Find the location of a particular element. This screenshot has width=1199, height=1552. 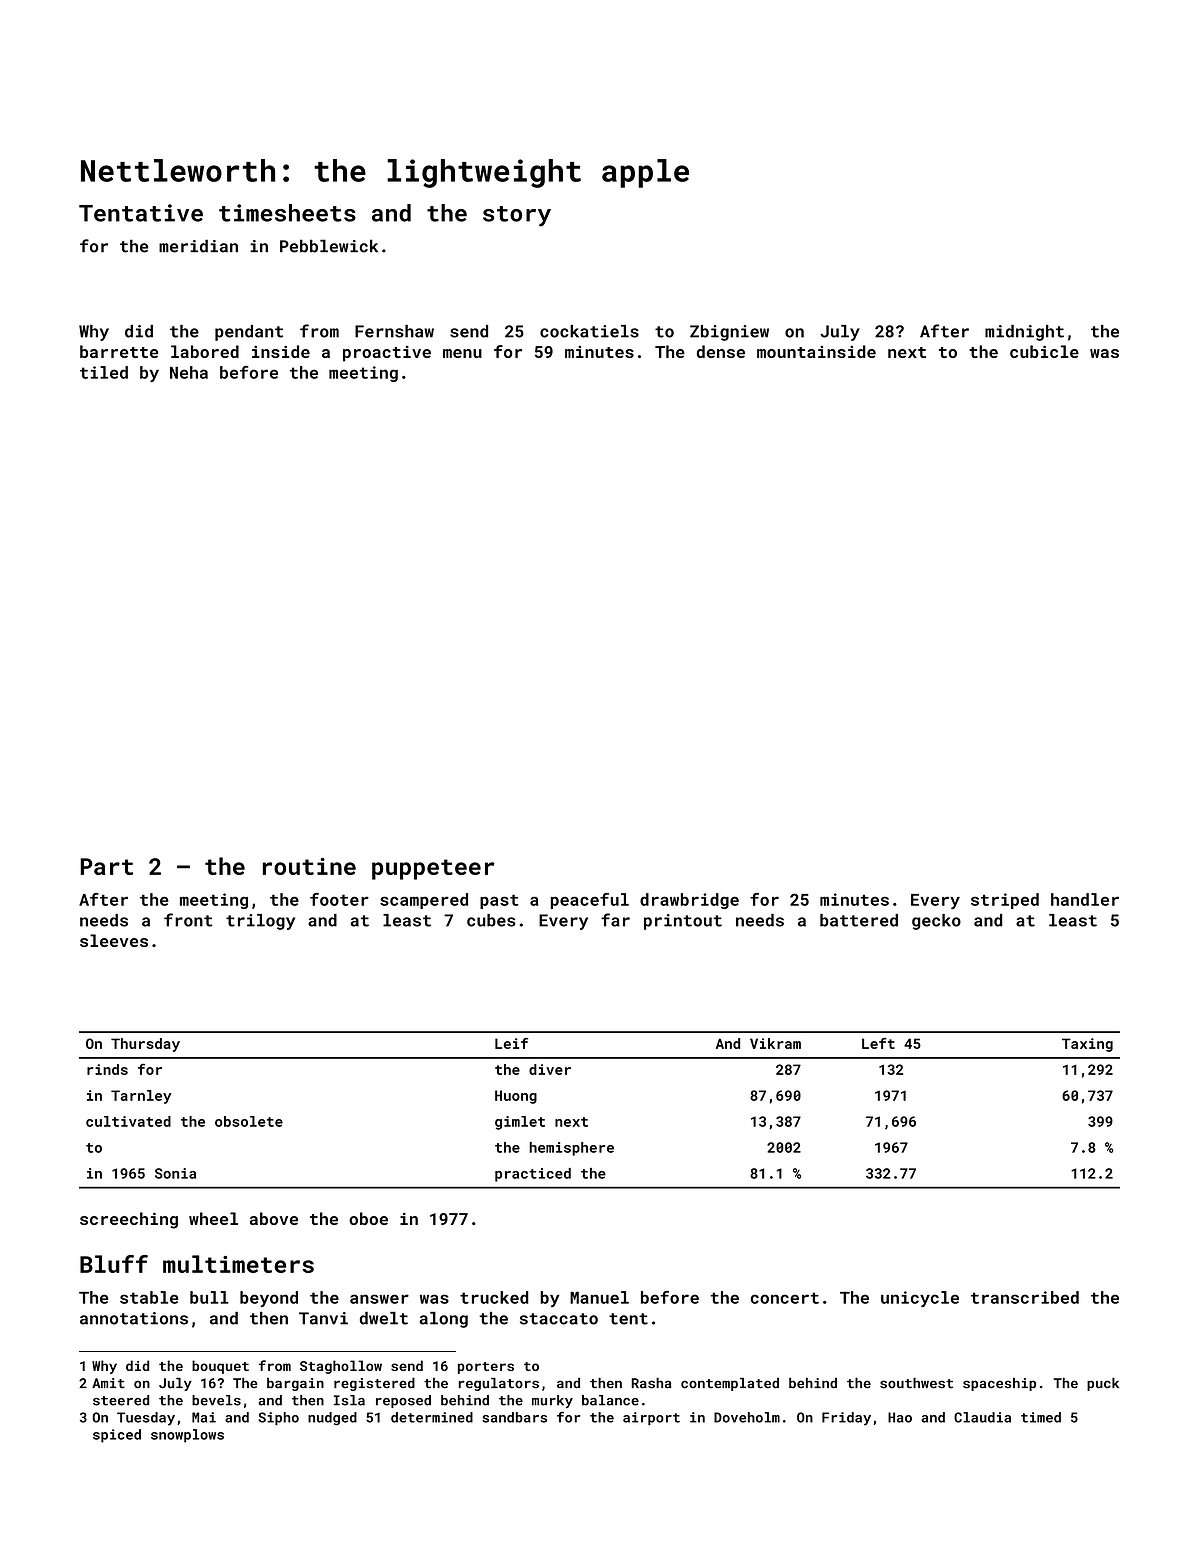

handler is located at coordinates (1085, 899).
